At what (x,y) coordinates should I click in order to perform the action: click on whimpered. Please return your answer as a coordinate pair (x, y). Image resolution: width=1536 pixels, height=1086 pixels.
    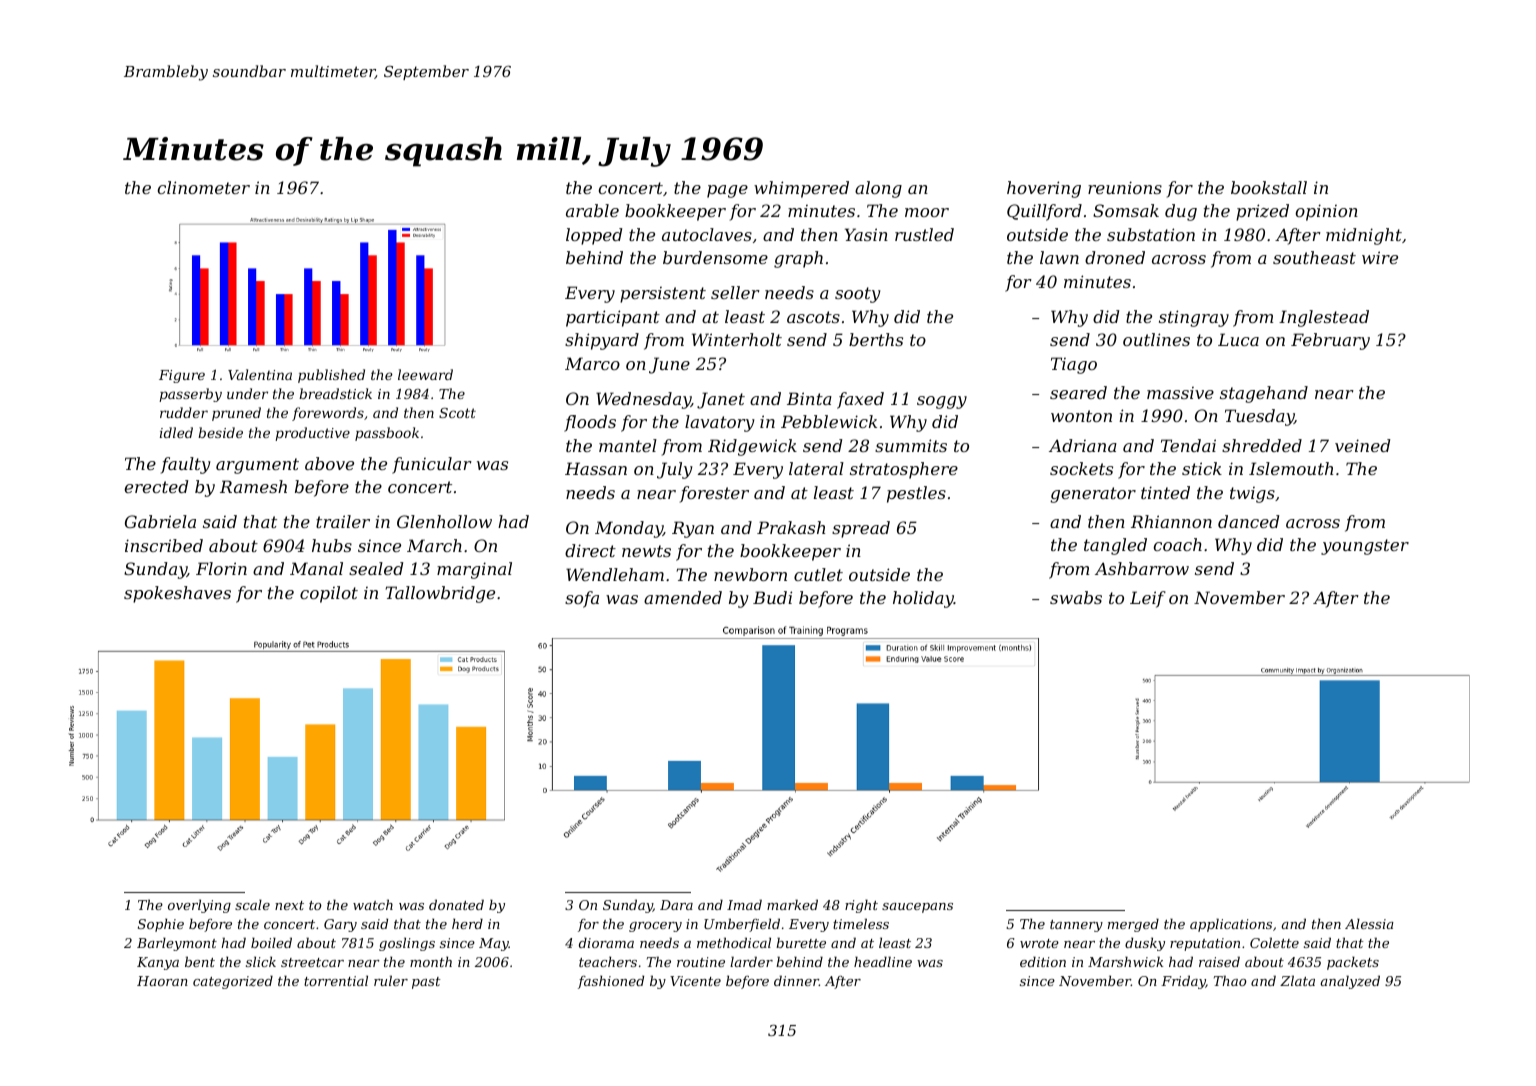
    Looking at the image, I should click on (801, 189).
